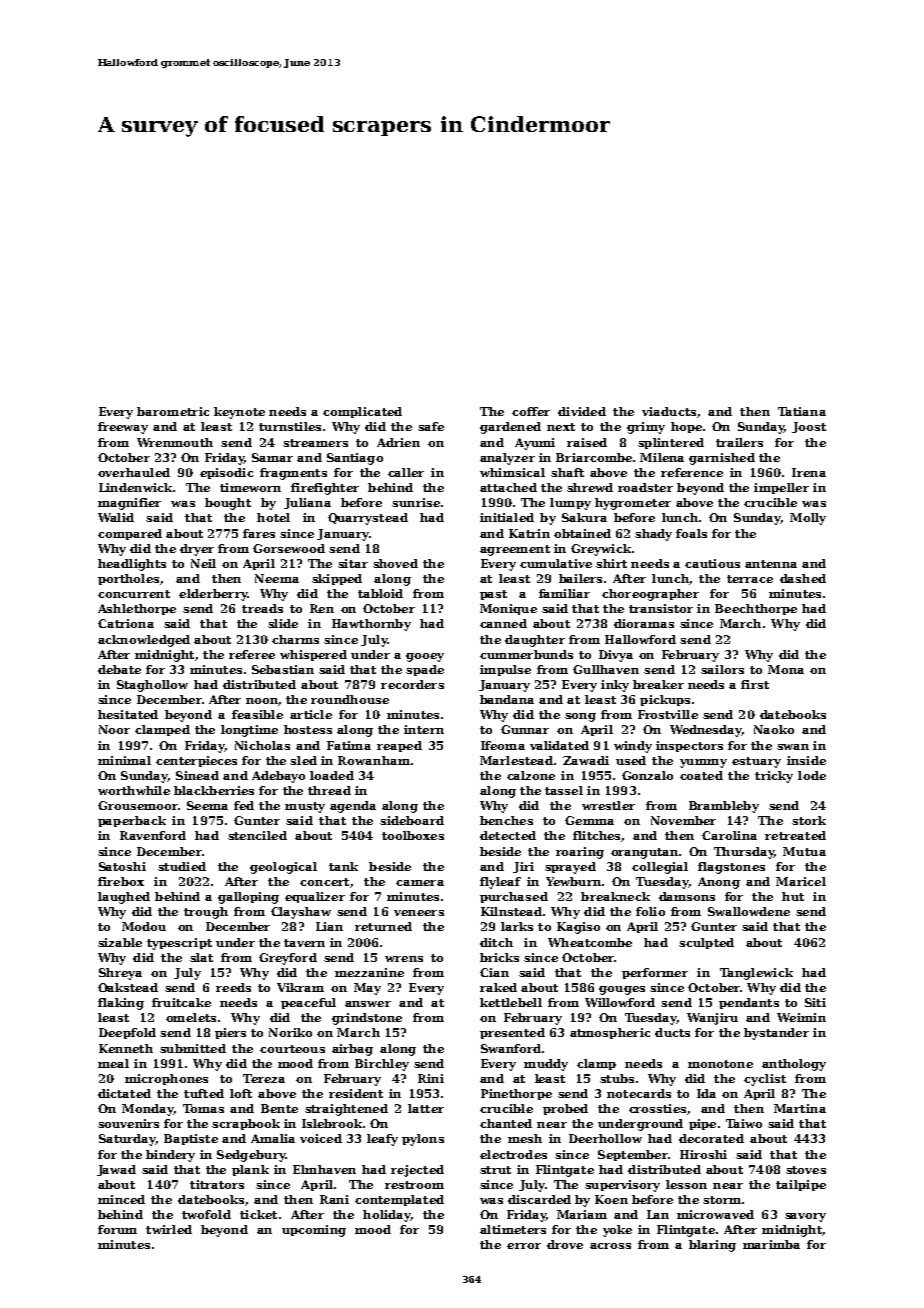 This screenshot has width=924, height=1308. What do you see at coordinates (293, 474) in the screenshot?
I see `fragments` at bounding box center [293, 474].
